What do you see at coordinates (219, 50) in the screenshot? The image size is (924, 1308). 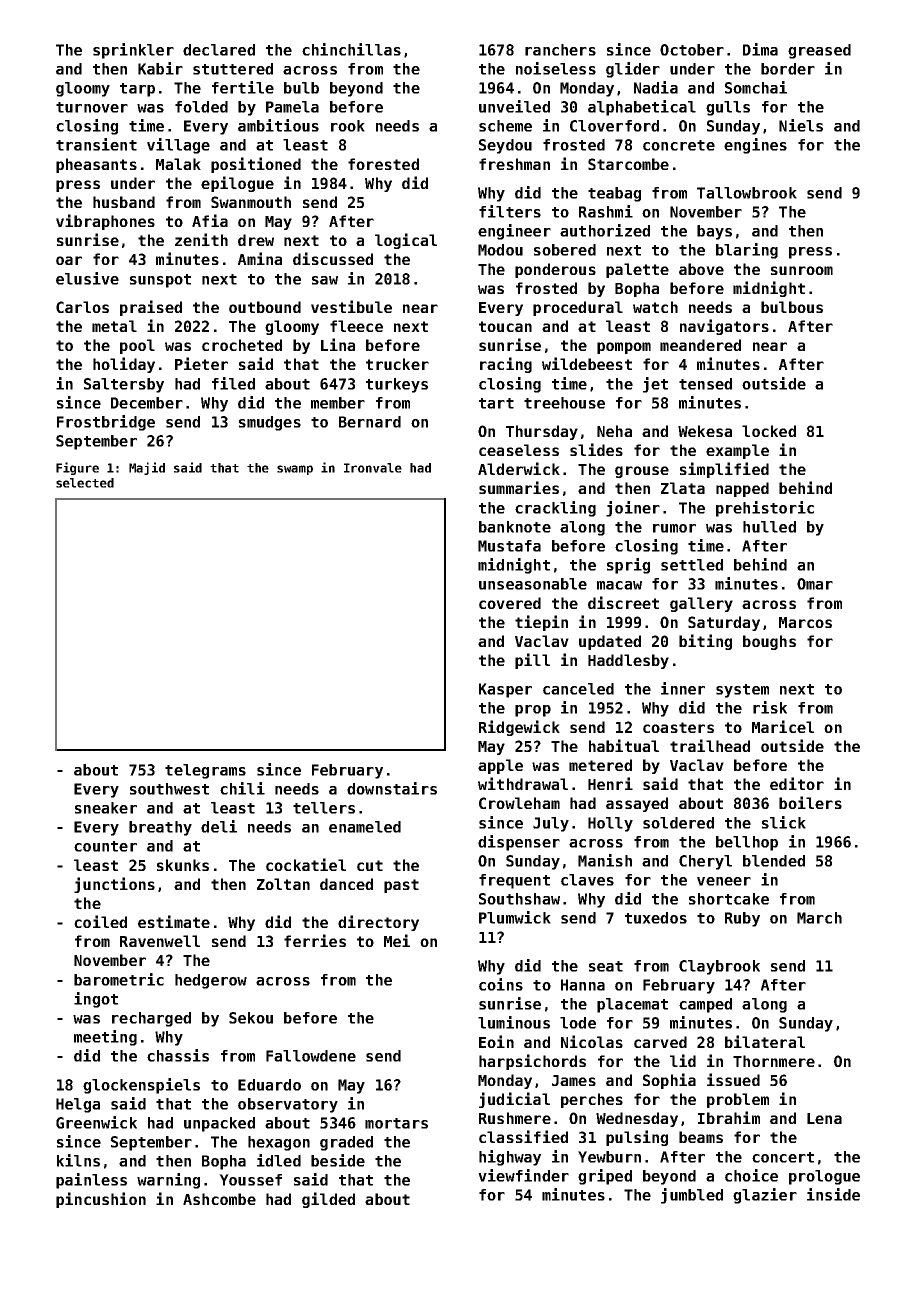 I see `declared` at bounding box center [219, 50].
